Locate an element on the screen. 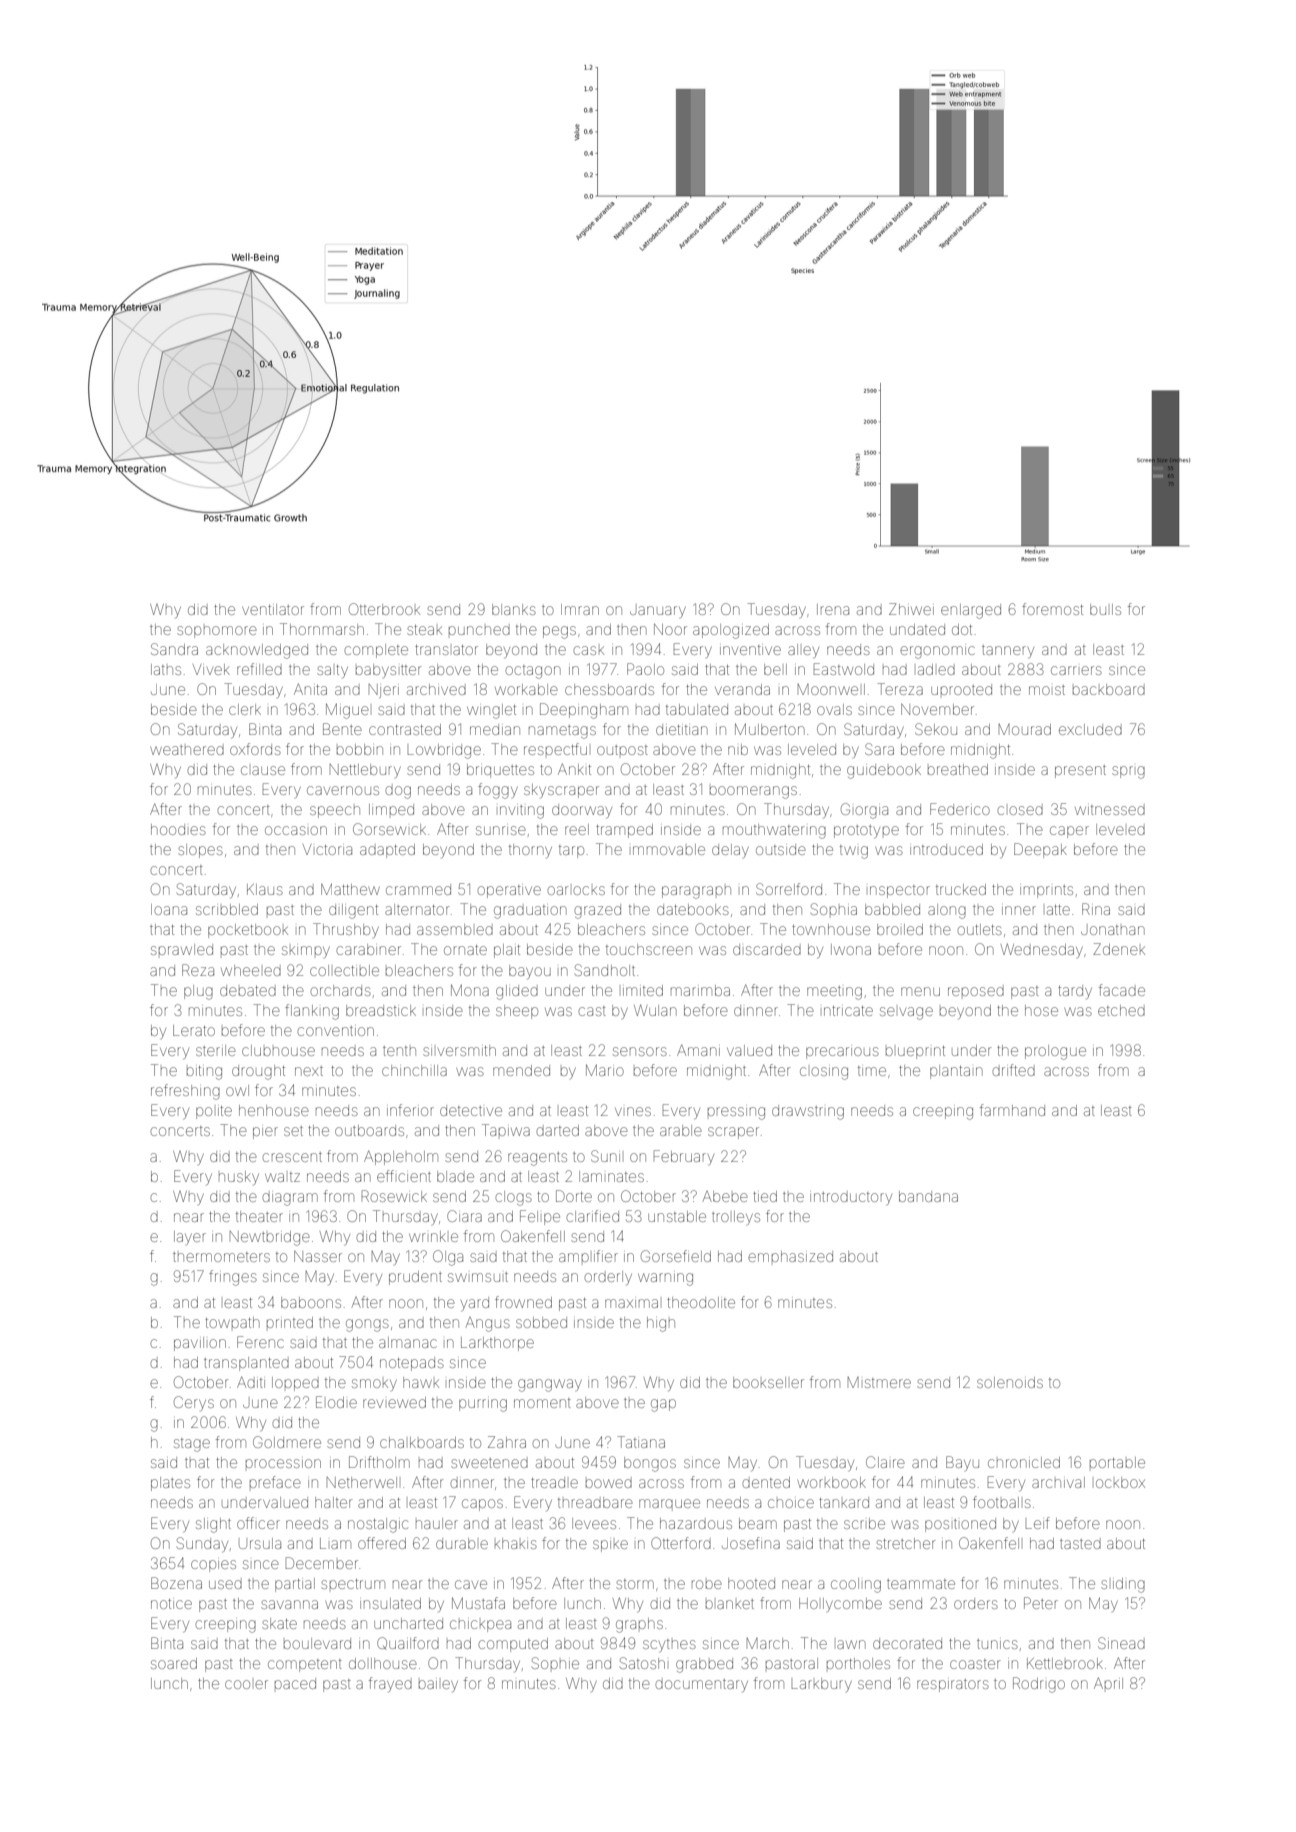 The image size is (1296, 1832). bandana is located at coordinates (928, 1196).
